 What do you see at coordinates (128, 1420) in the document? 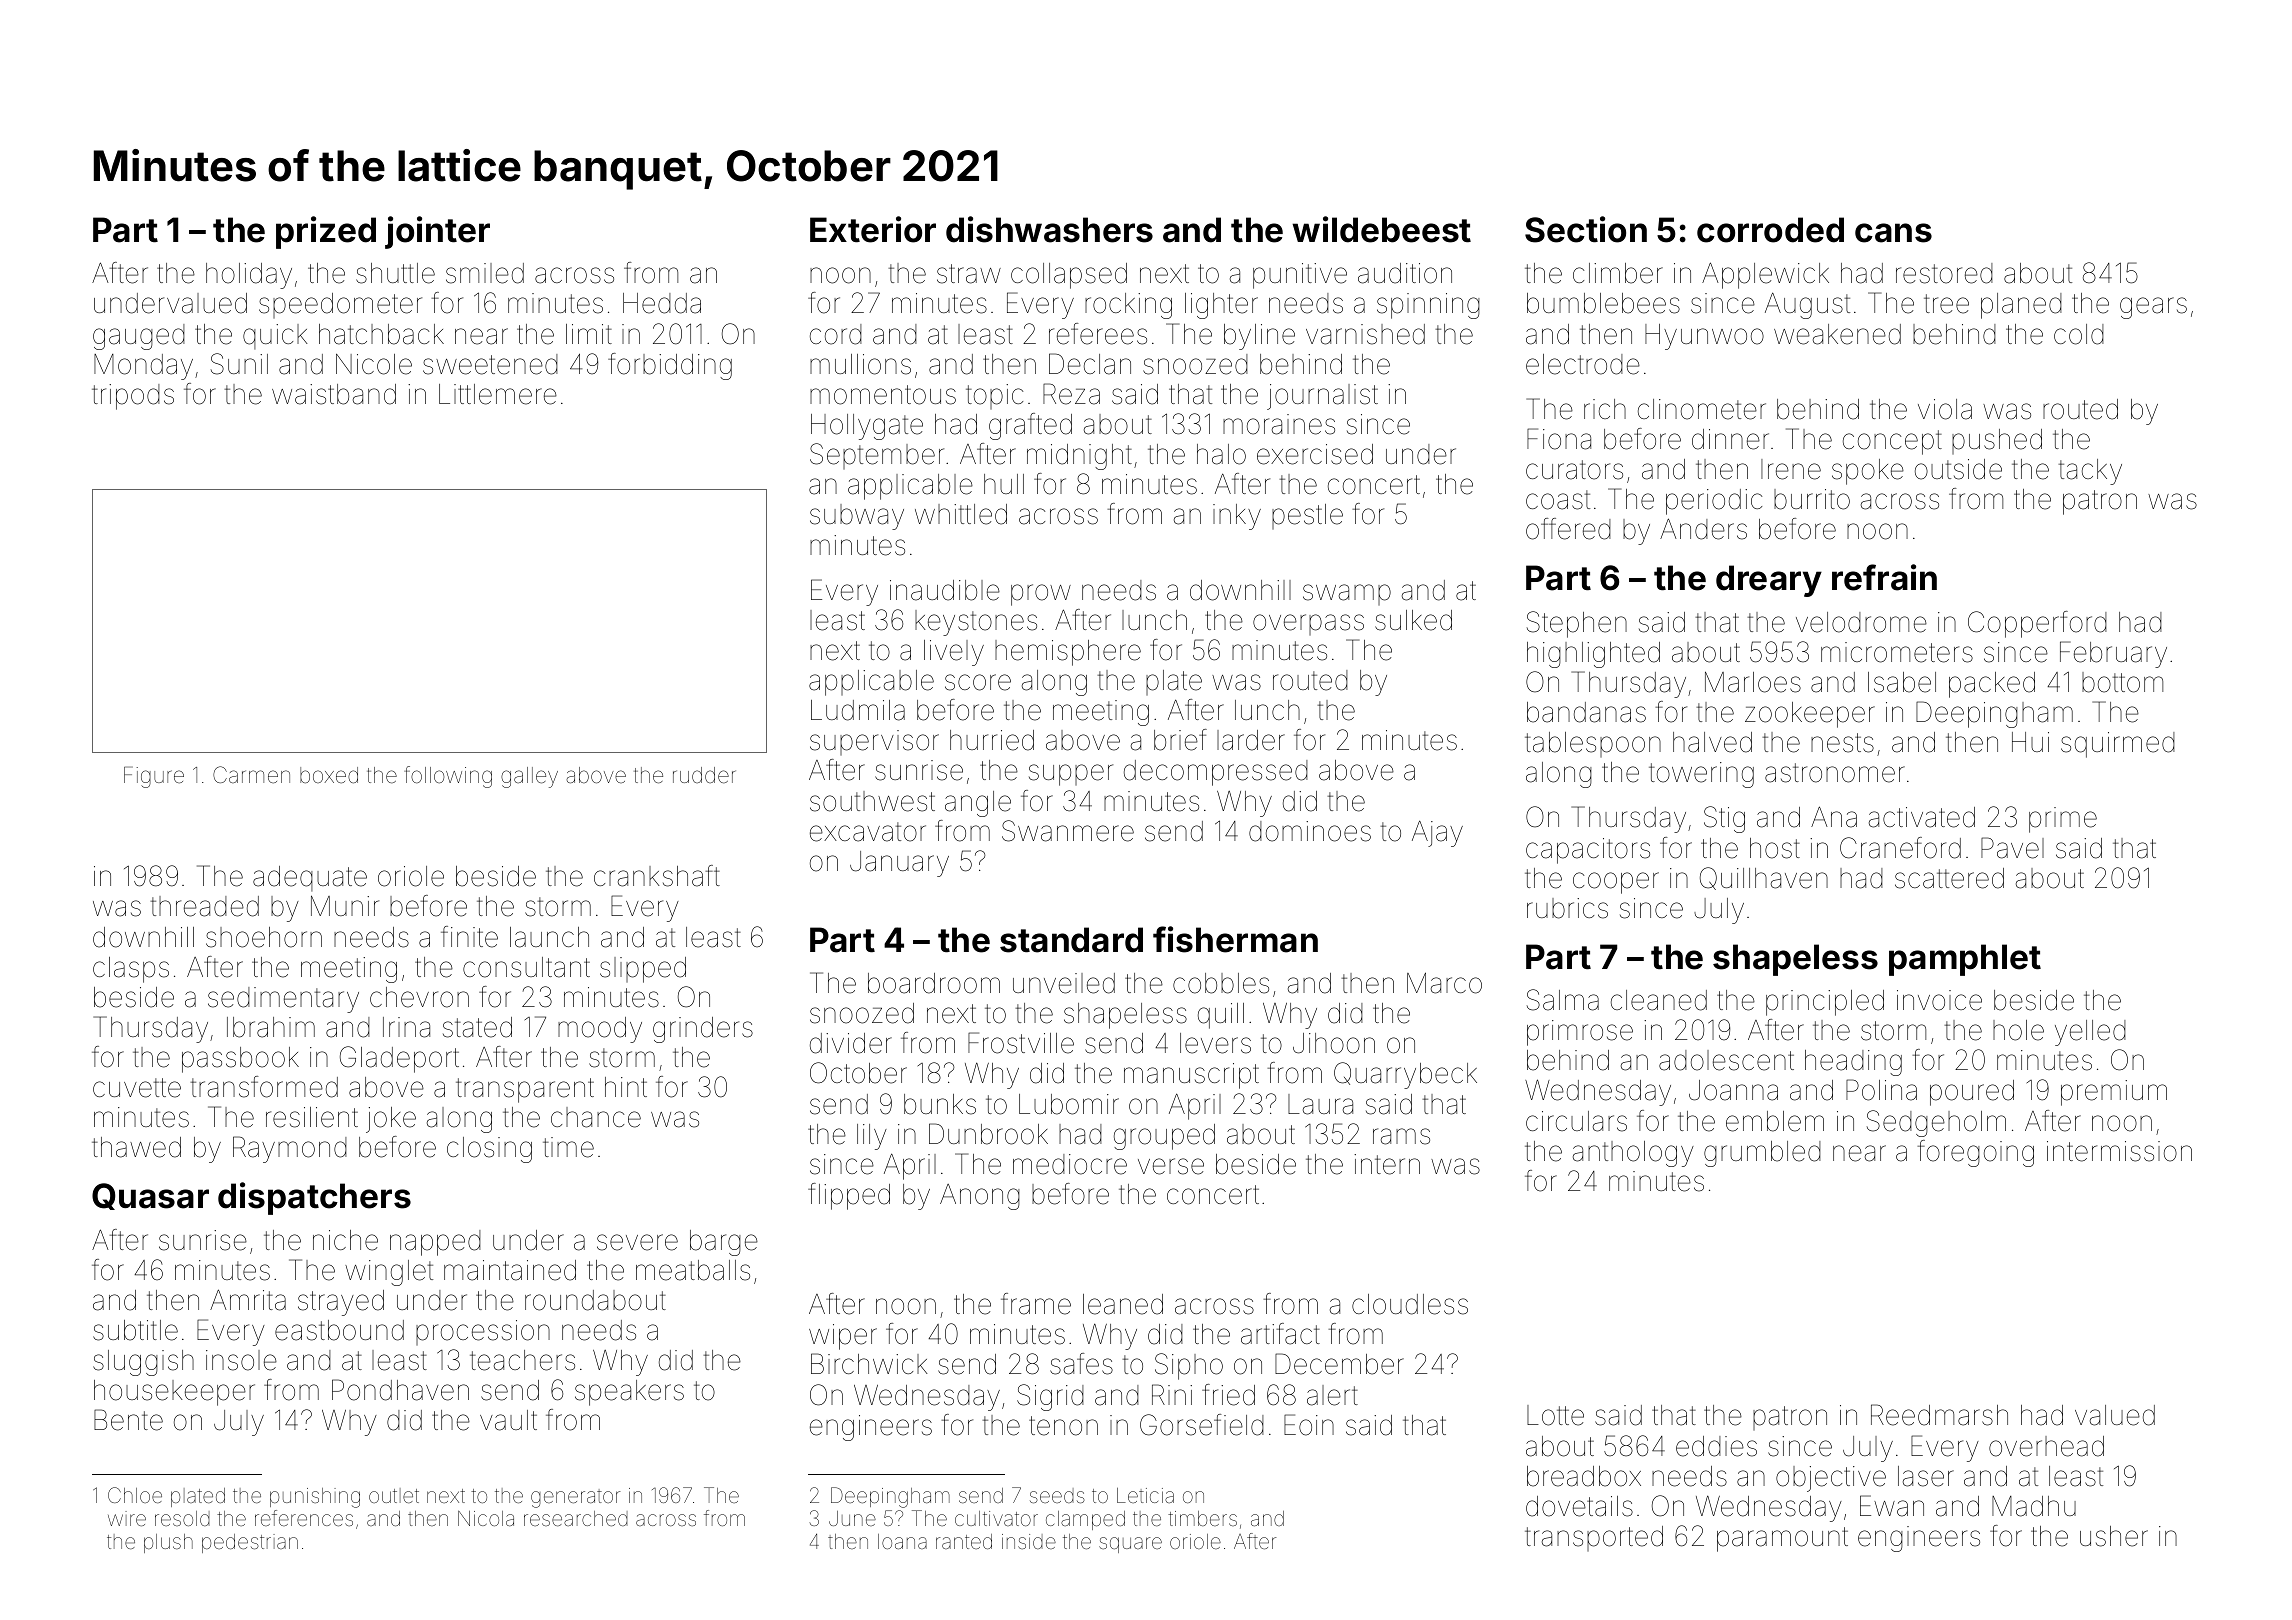
I see `Bente` at bounding box center [128, 1420].
